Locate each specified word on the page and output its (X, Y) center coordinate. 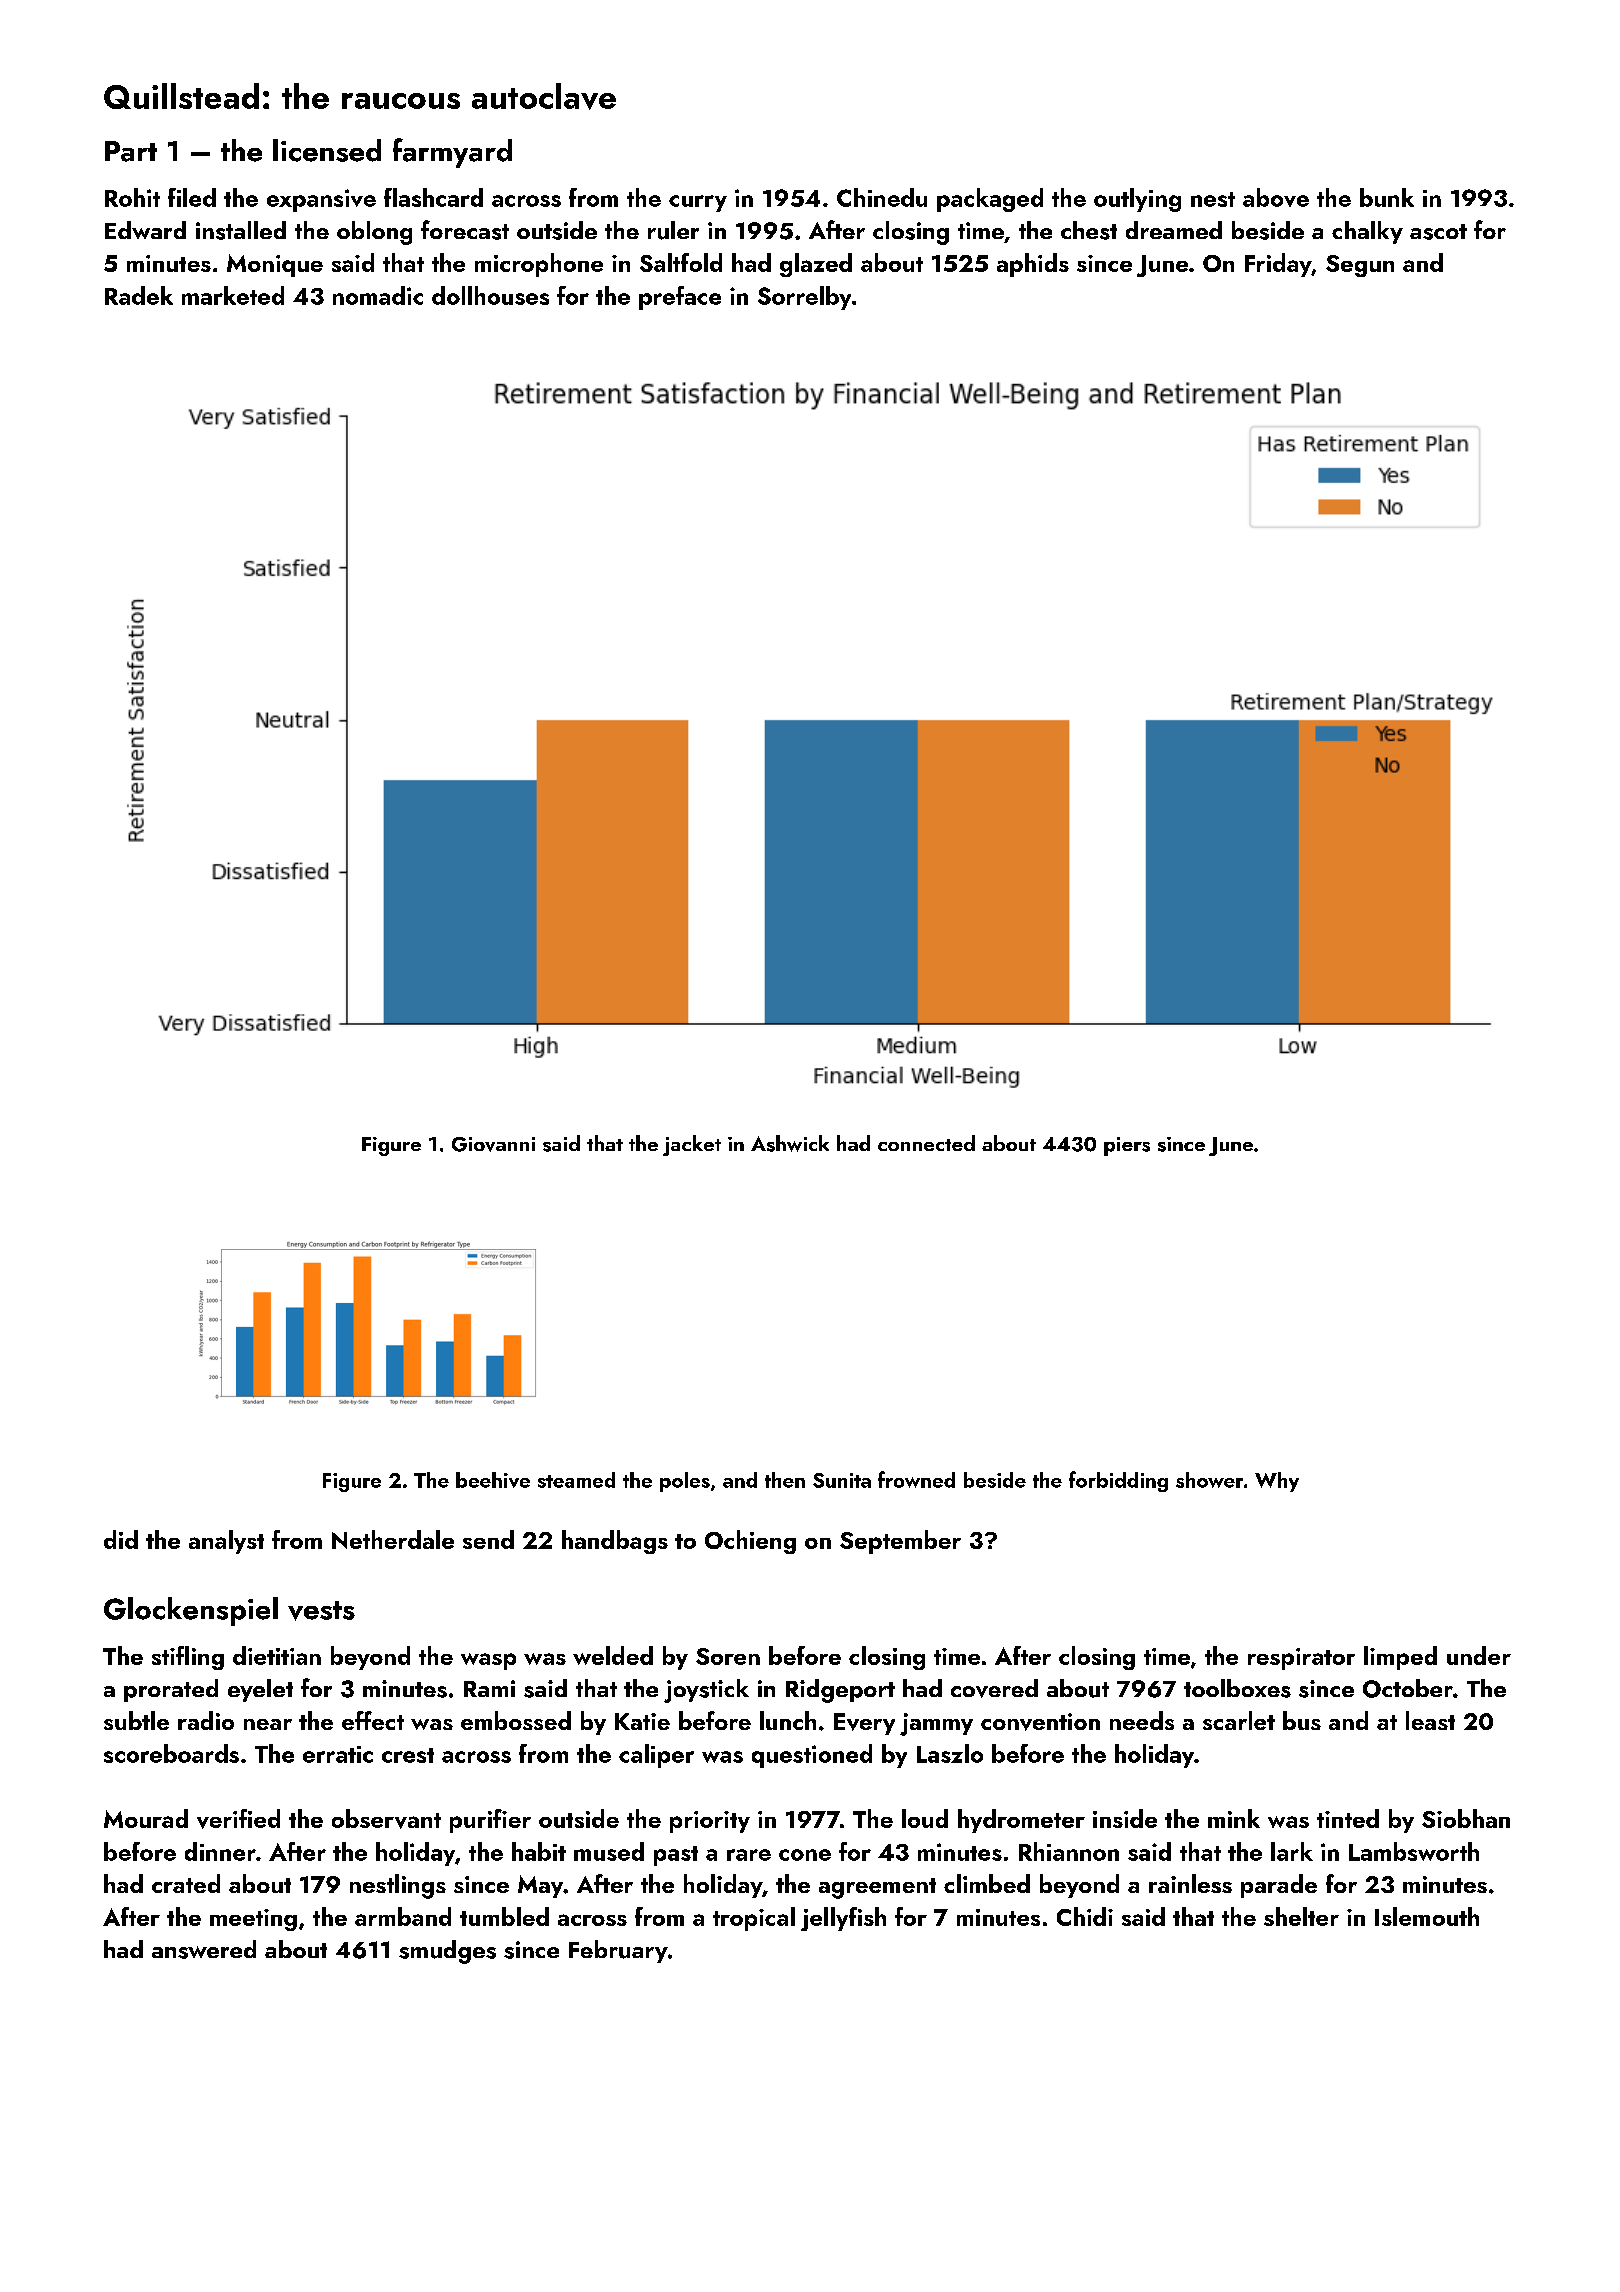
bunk (1387, 197)
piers (1127, 1146)
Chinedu (882, 197)
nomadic (378, 295)
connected (926, 1143)
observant (386, 1819)
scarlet (1239, 1720)
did (121, 1539)
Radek (139, 295)
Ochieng (750, 1542)
